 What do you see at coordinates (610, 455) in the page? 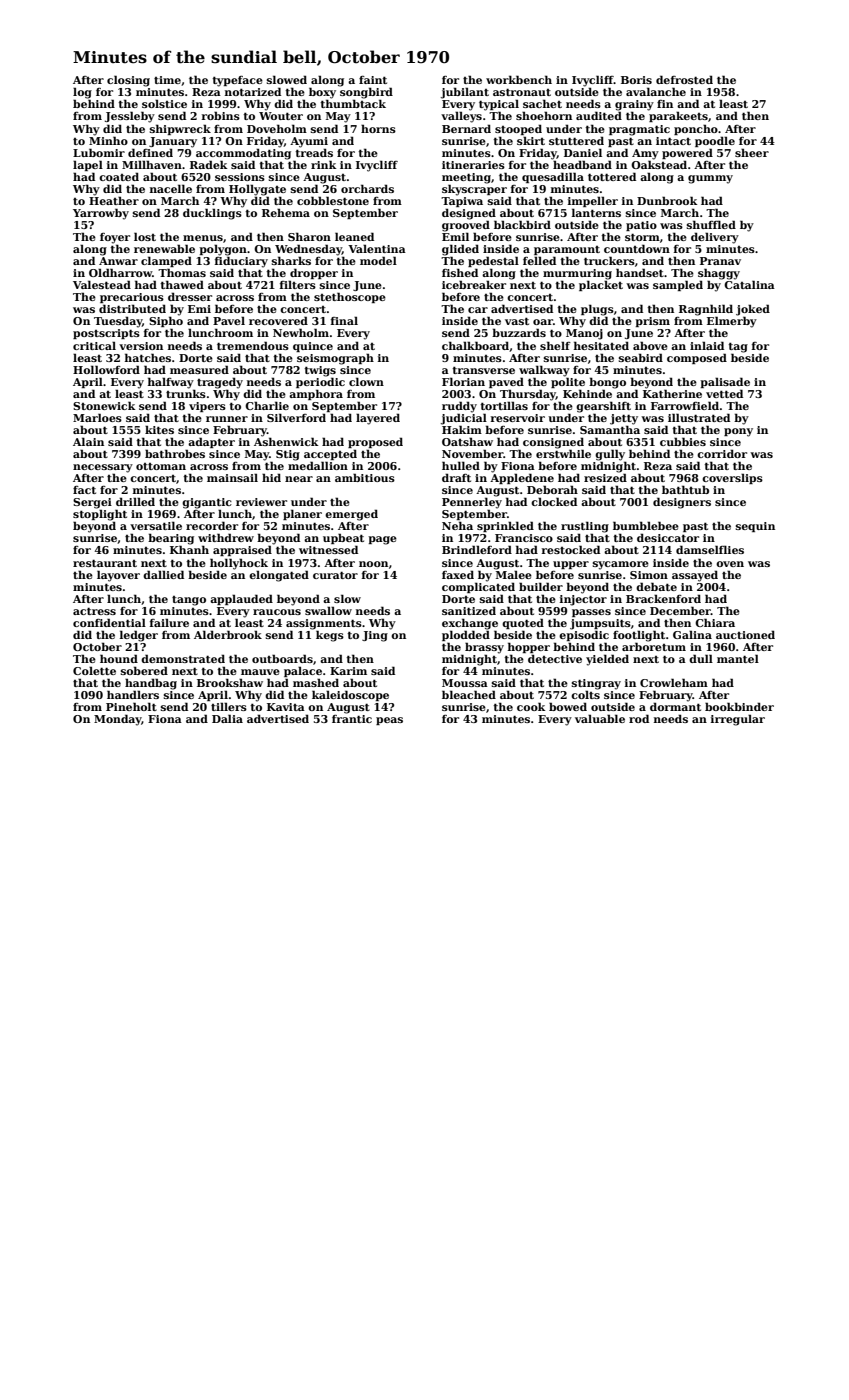
I see `gully` at bounding box center [610, 455].
